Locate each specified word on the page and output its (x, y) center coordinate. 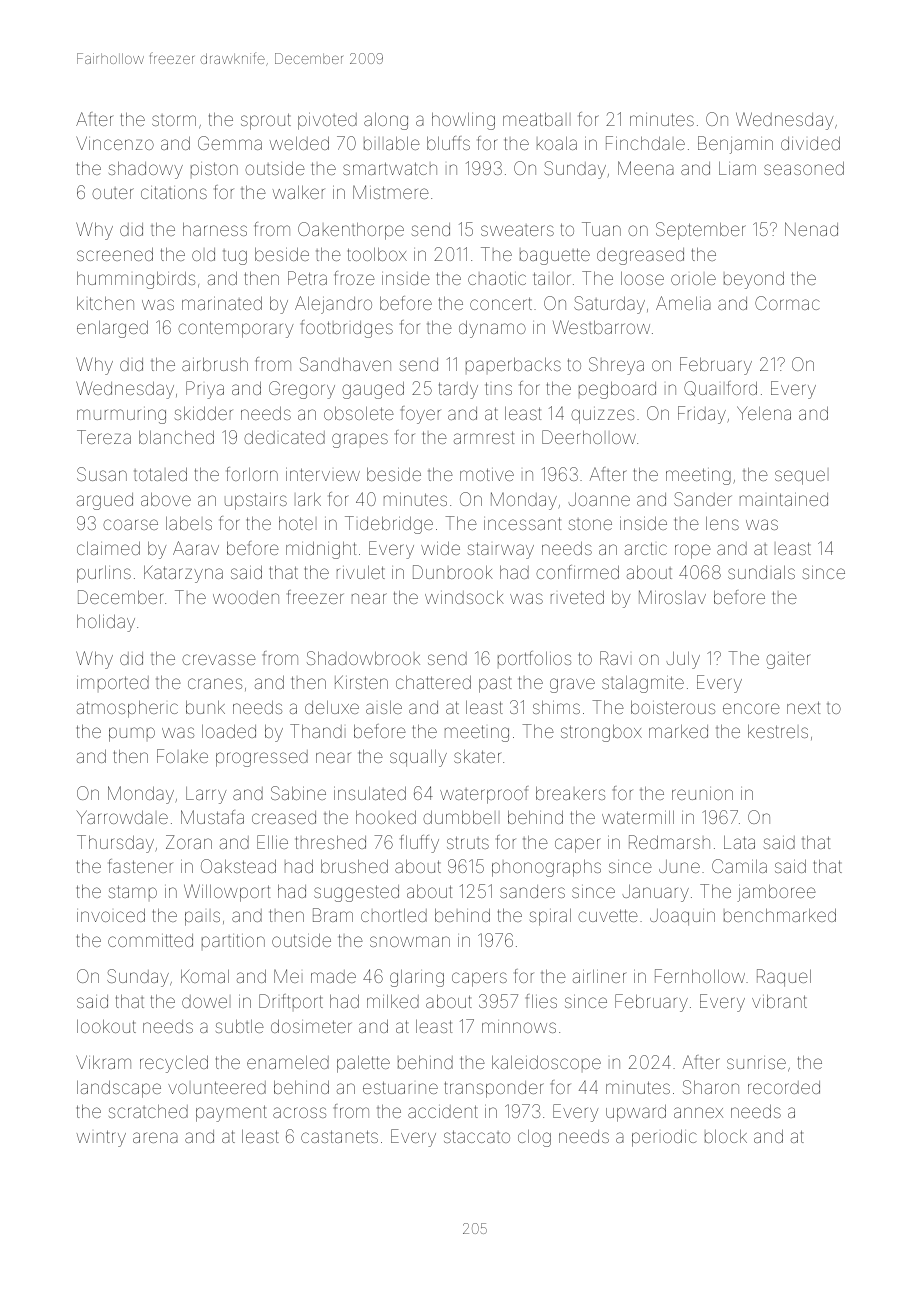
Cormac (787, 303)
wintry (101, 1138)
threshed (331, 842)
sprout (266, 121)
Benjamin (735, 145)
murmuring (121, 415)
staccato (477, 1136)
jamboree (776, 893)
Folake (182, 756)
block (726, 1136)
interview (323, 474)
